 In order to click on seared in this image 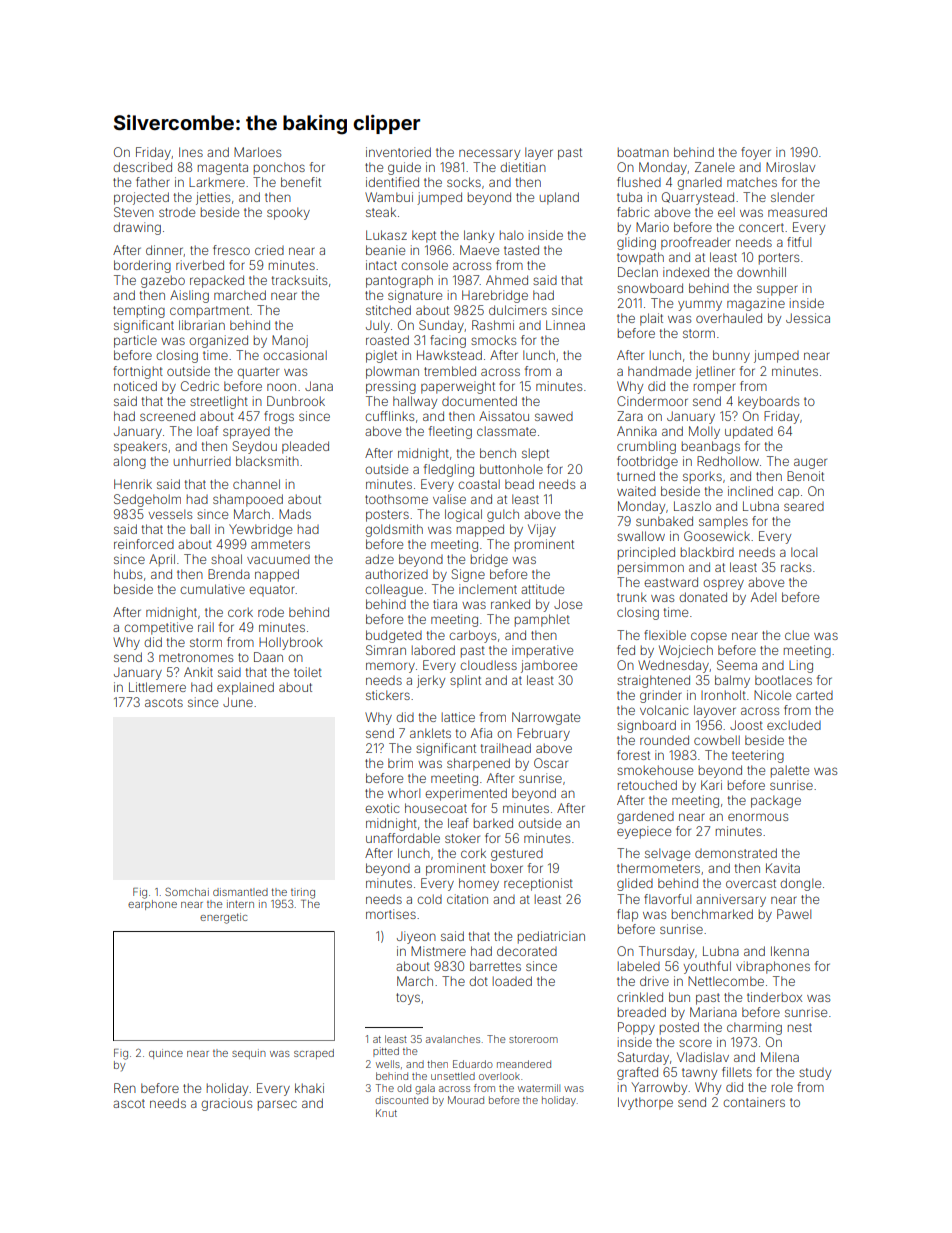, I will do `click(804, 506)`.
